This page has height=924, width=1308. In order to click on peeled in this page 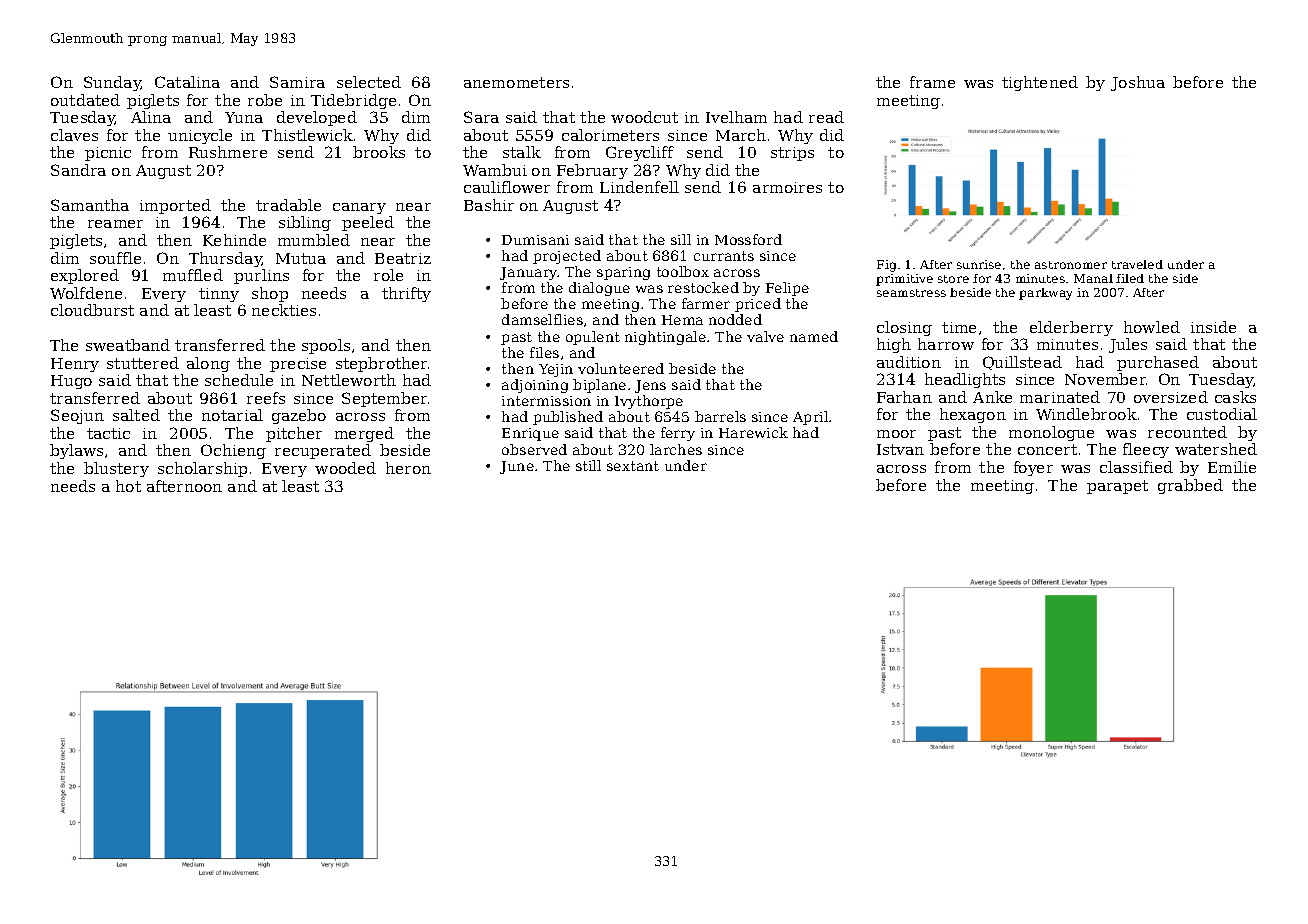, I will do `click(368, 223)`.
